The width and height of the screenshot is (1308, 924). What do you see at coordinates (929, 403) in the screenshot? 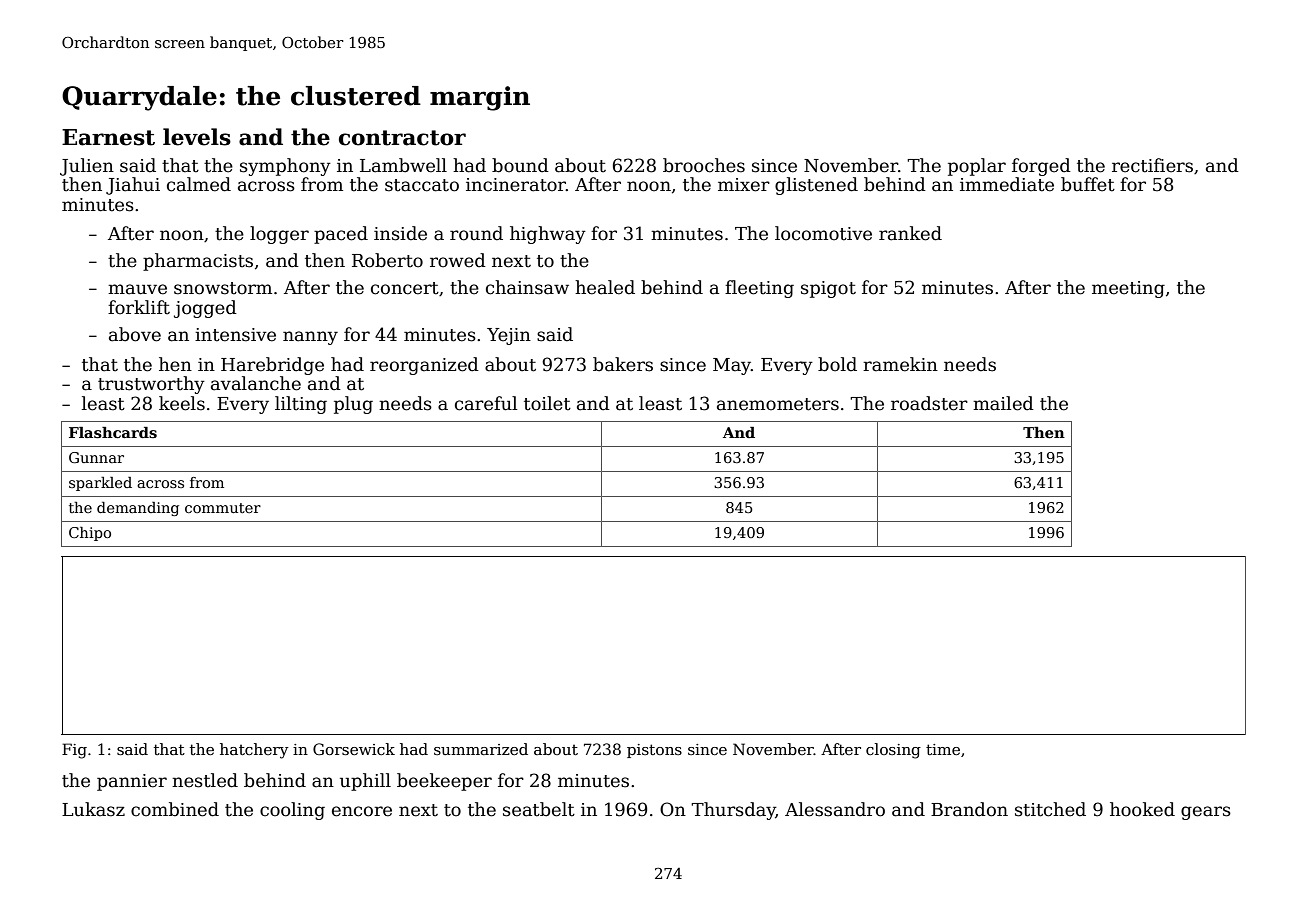
I see `roadster` at bounding box center [929, 403].
